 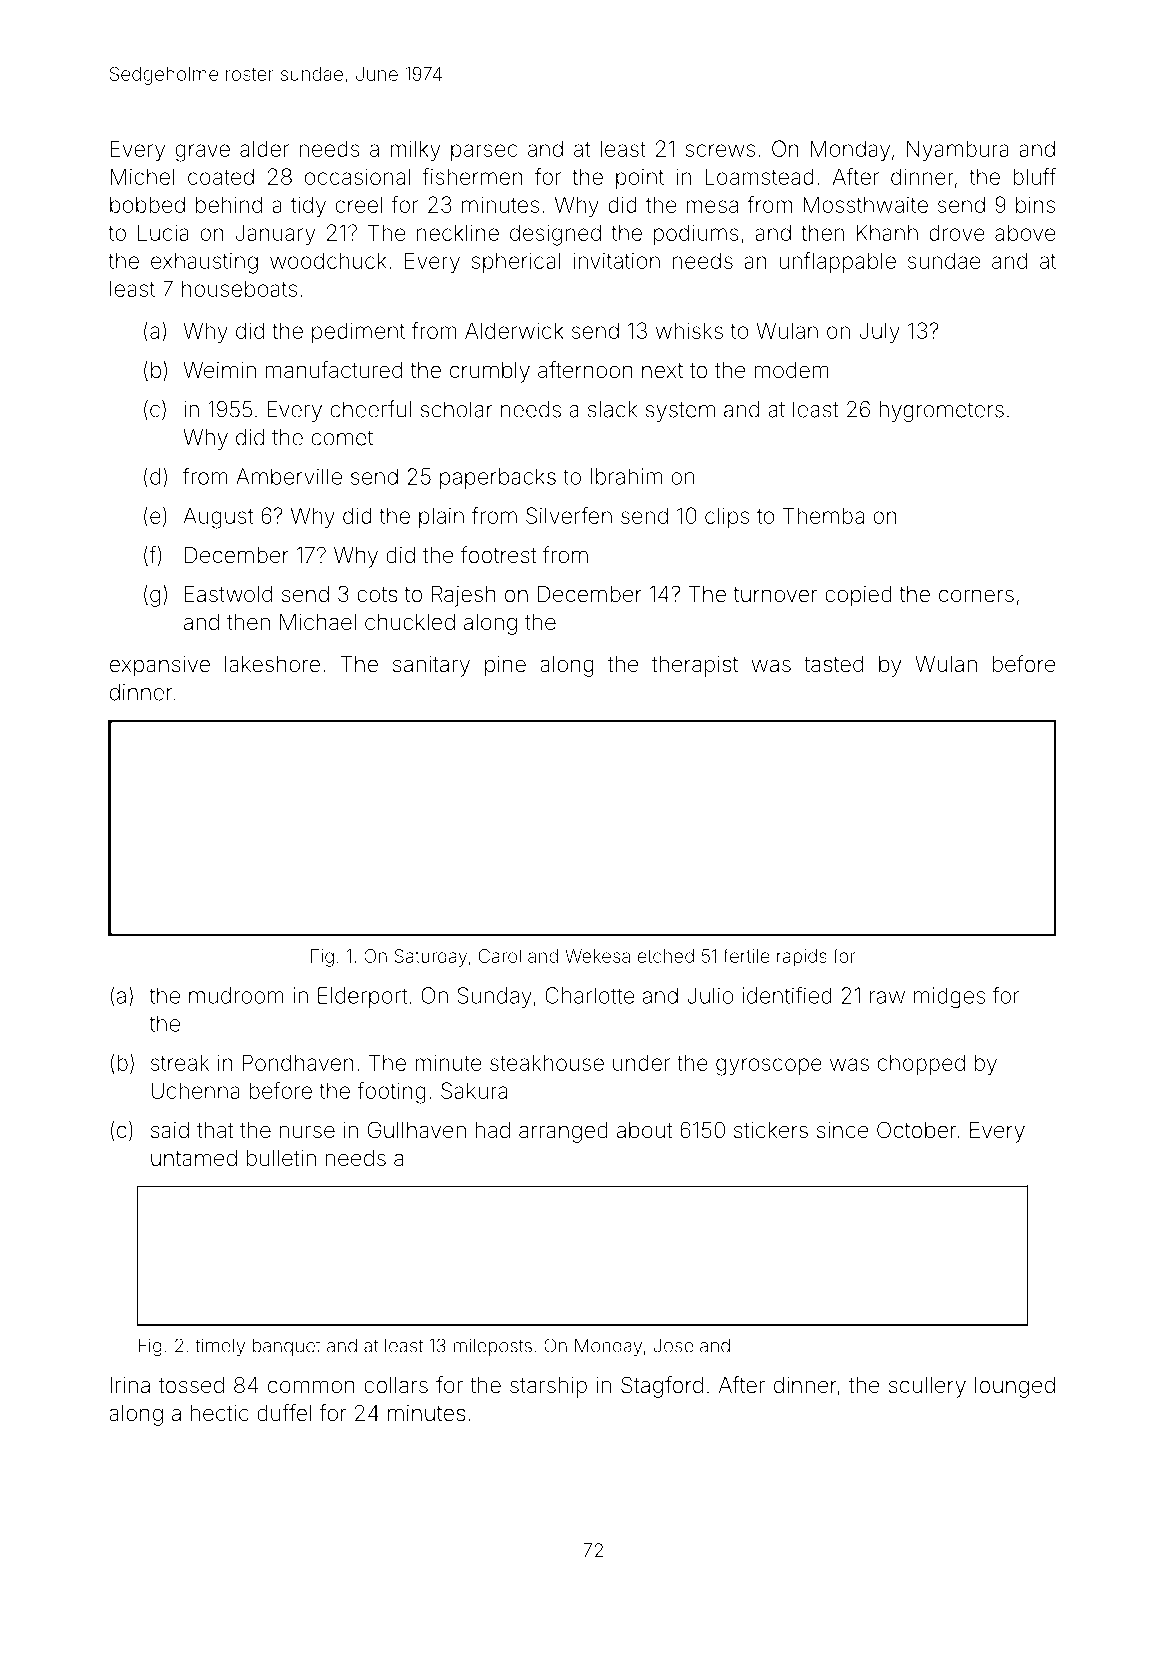 What do you see at coordinates (949, 998) in the screenshot?
I see `midges` at bounding box center [949, 998].
